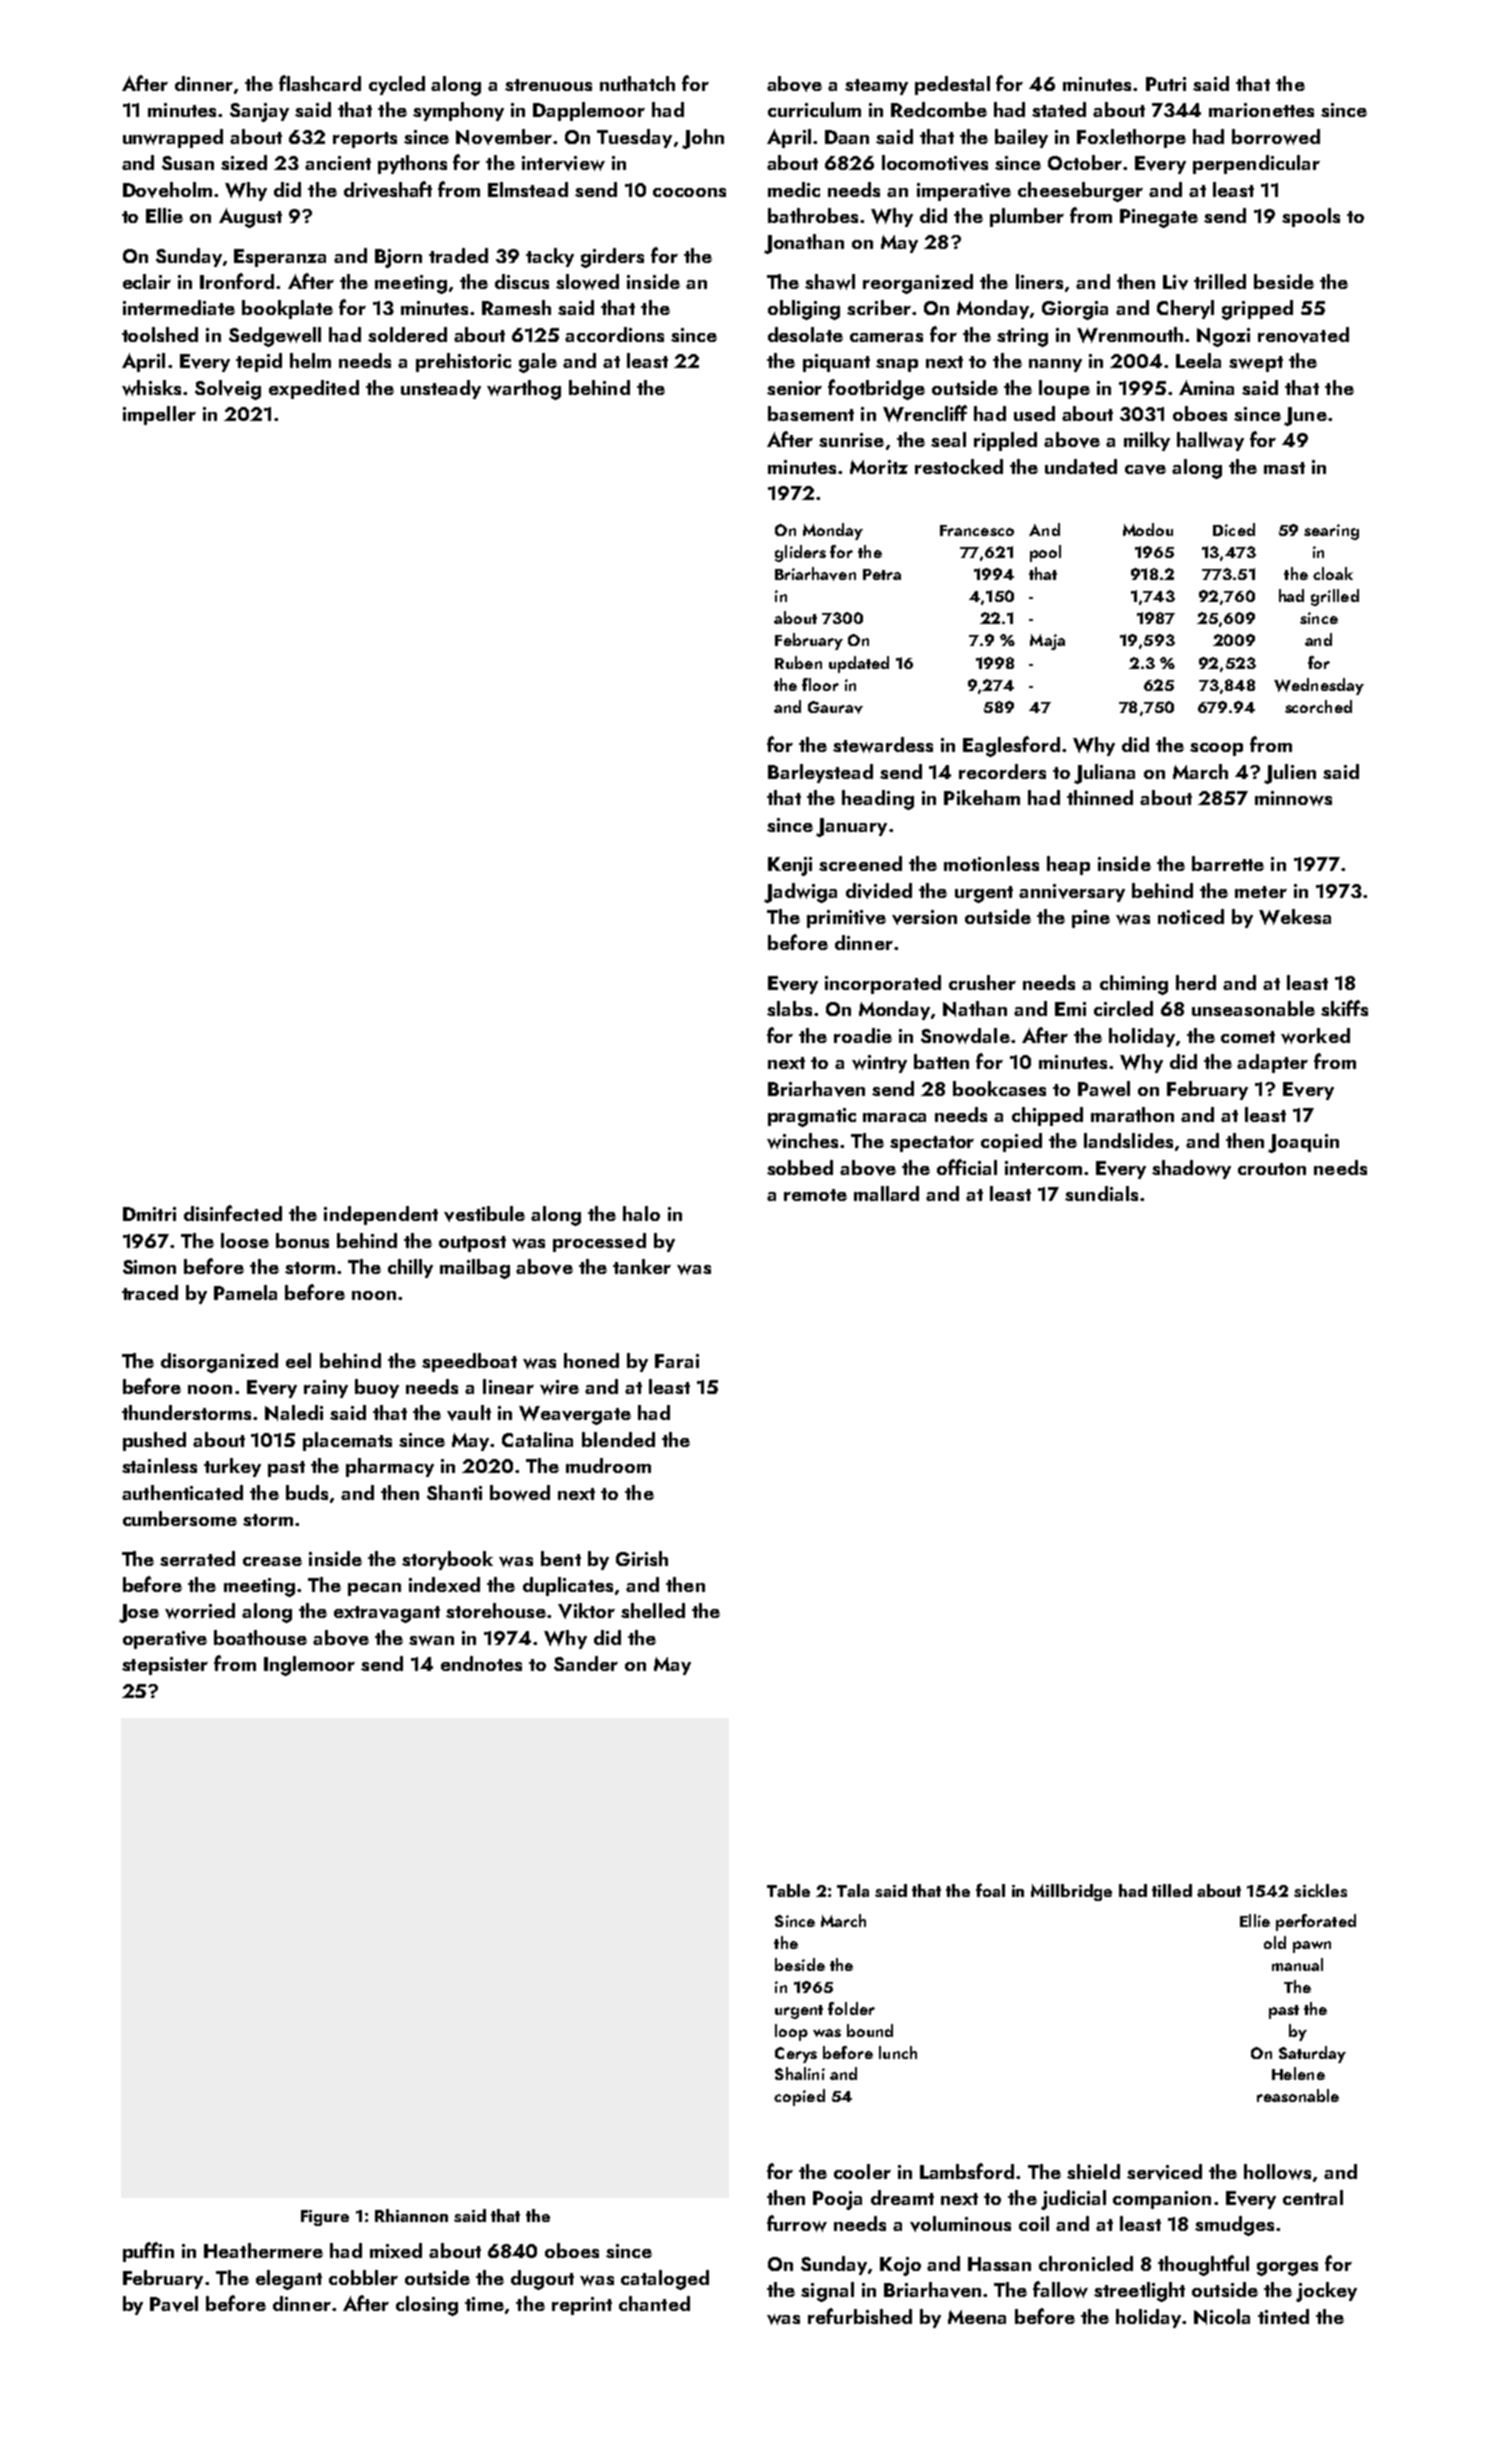 The height and width of the document is (2464, 1496). I want to click on tilled, so click(1172, 1890).
